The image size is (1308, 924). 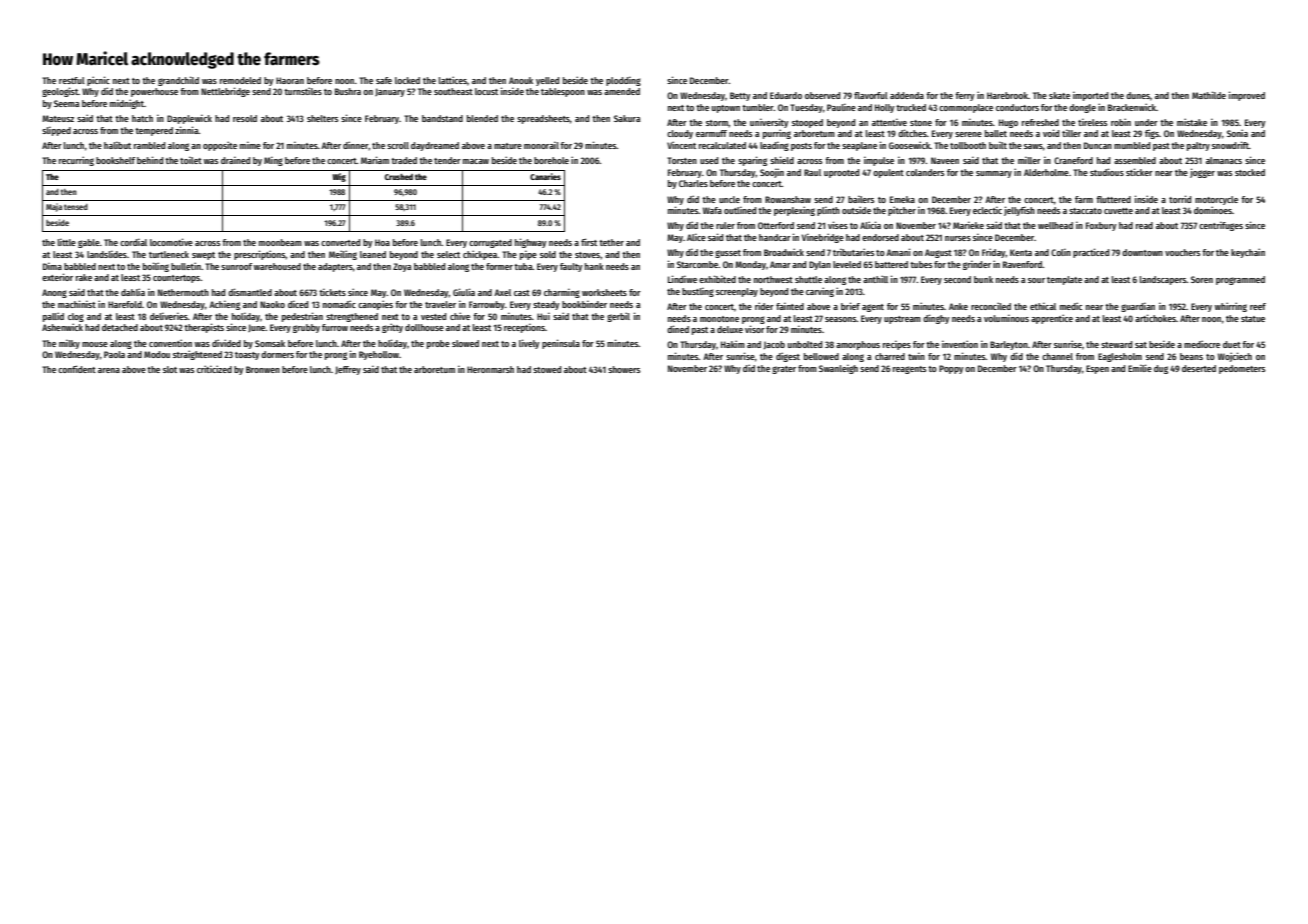 What do you see at coordinates (777, 134) in the document?
I see `purring` at bounding box center [777, 134].
